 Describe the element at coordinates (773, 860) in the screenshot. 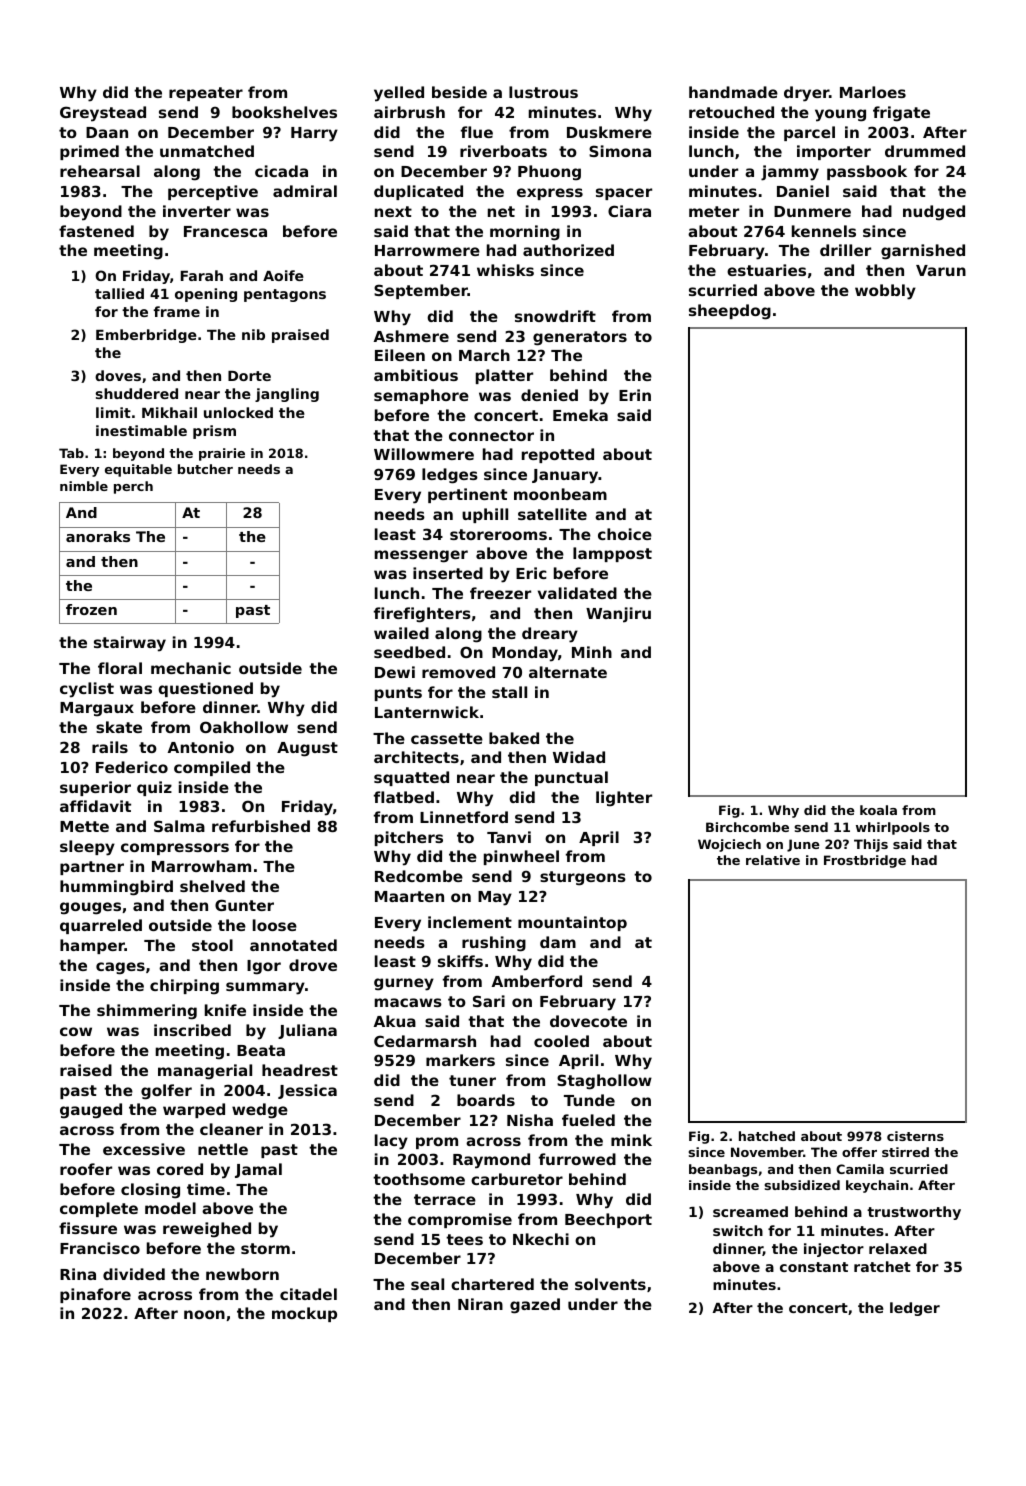

I see `relative` at that location.
